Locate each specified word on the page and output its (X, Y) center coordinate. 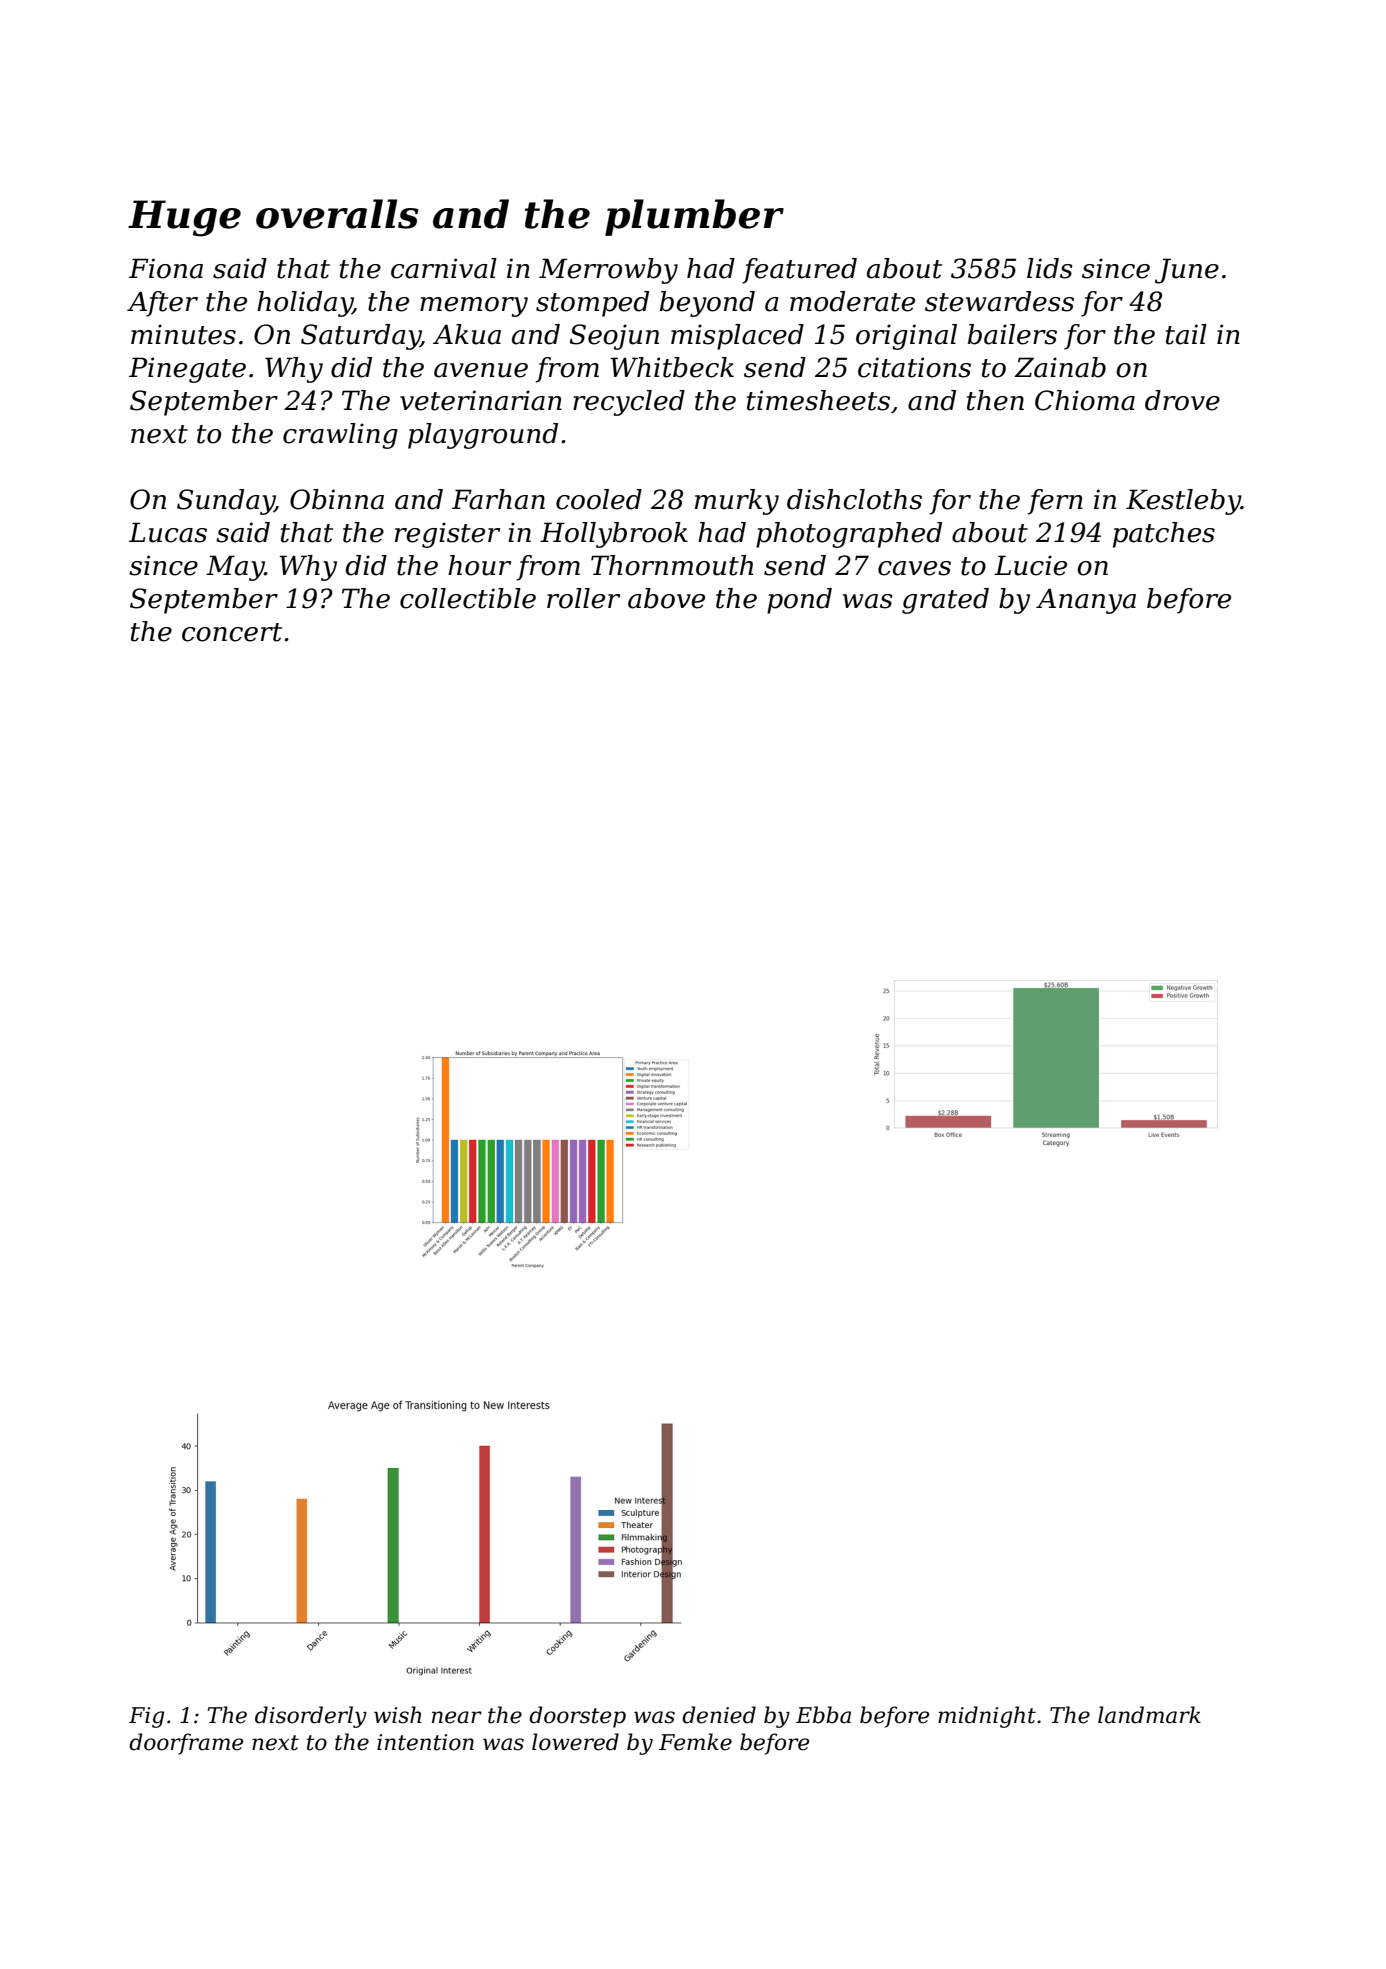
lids (1050, 268)
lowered (575, 1742)
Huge (184, 218)
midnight (987, 1717)
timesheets (818, 400)
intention (425, 1742)
